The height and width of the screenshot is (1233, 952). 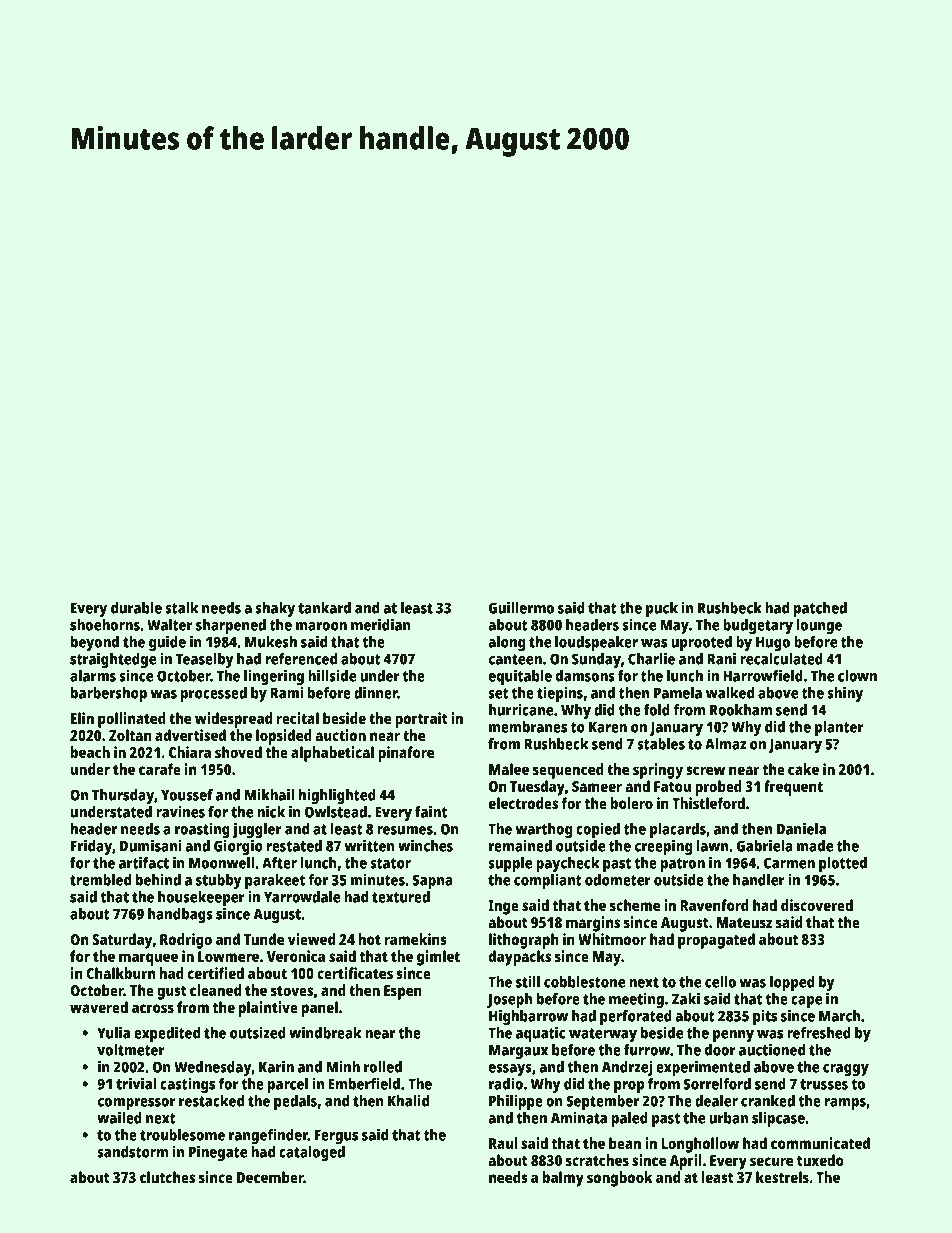 I want to click on castings, so click(x=187, y=1085).
